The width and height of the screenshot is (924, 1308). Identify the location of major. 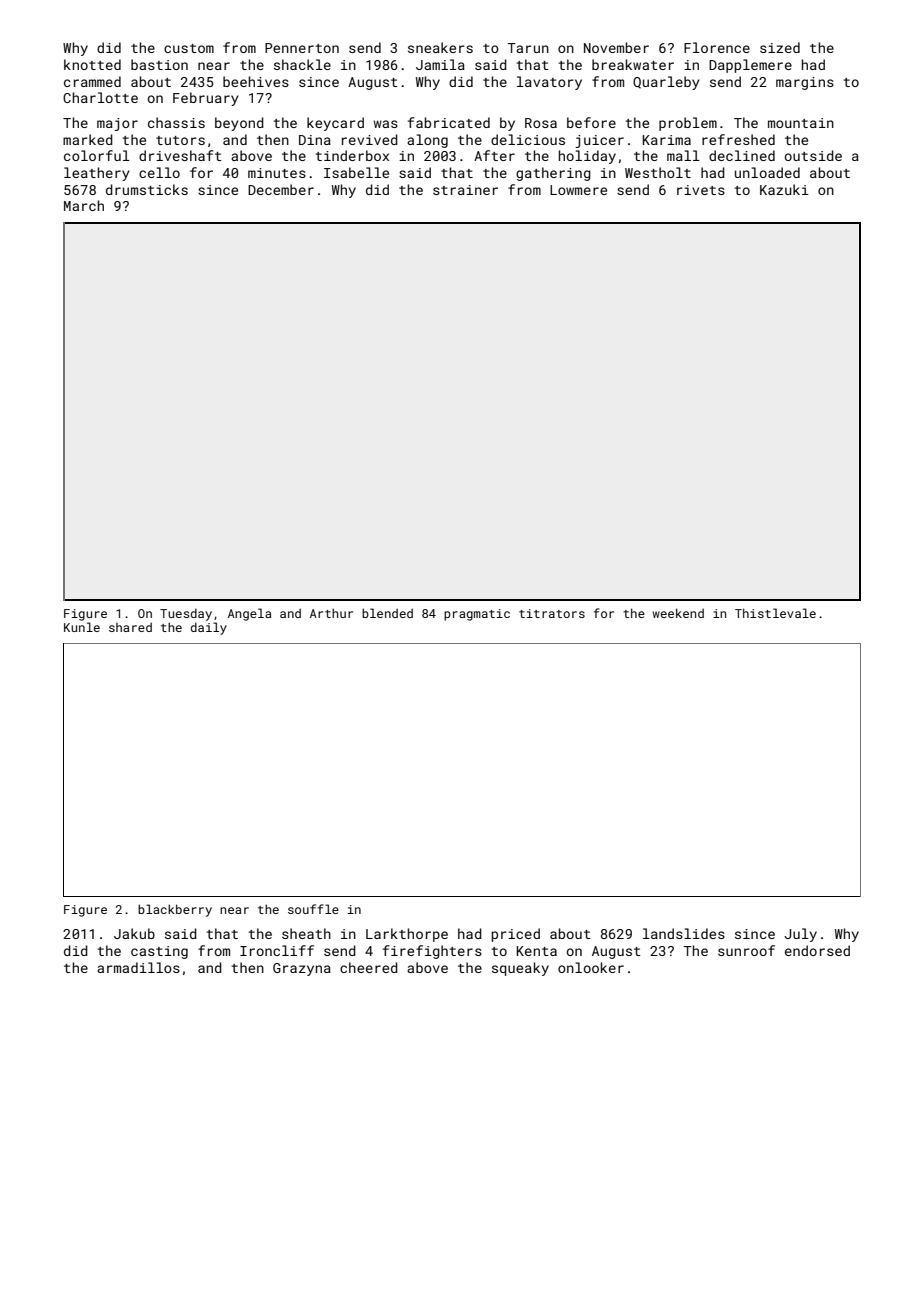
(117, 124).
